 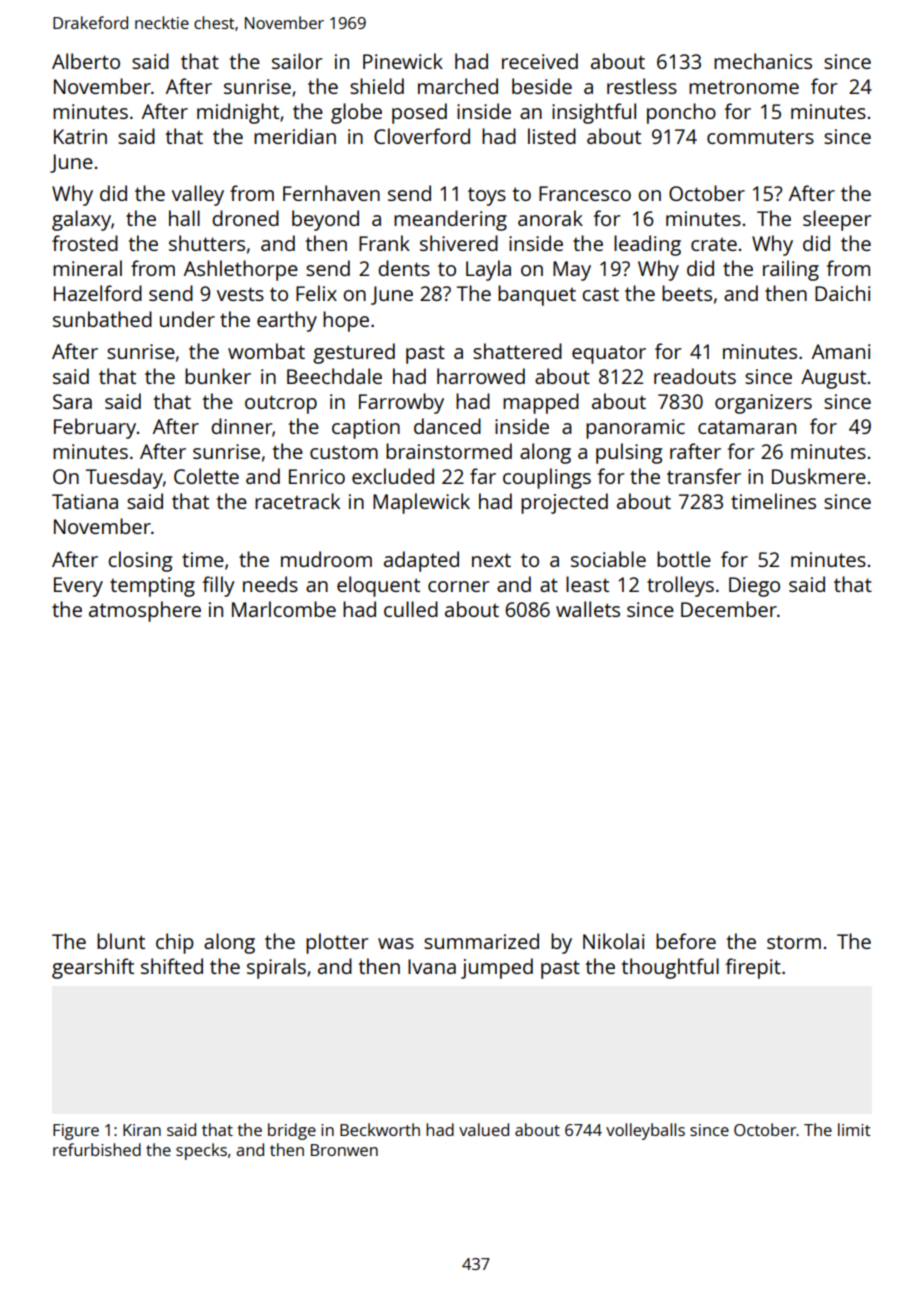 I want to click on received, so click(x=540, y=61).
